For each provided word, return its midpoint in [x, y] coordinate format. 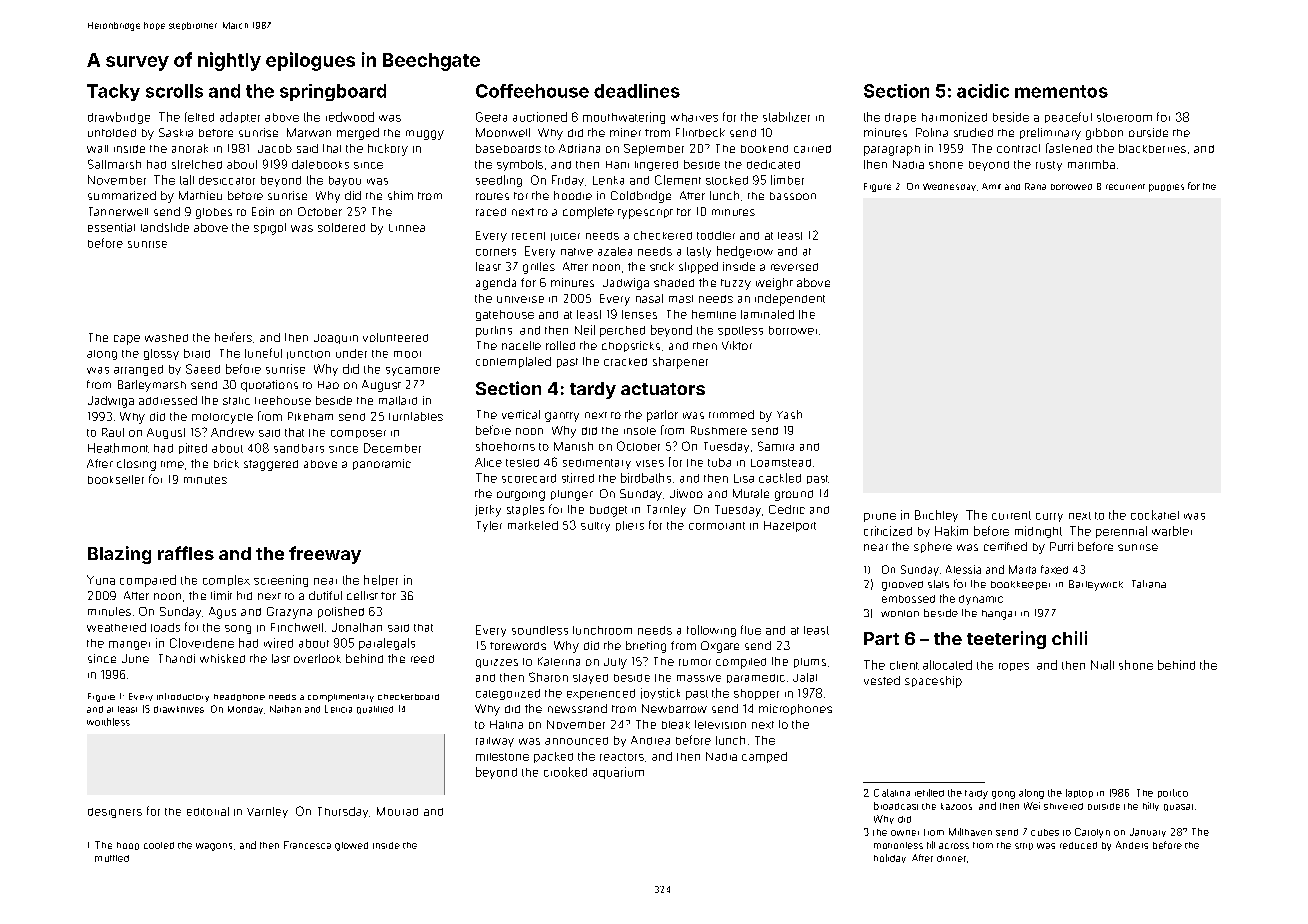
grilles [539, 268]
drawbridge [119, 118]
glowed [351, 846]
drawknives [179, 709]
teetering [1006, 640]
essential [111, 227]
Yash [789, 414]
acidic [983, 91]
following [711, 631]
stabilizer [786, 117]
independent [790, 300]
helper [381, 580]
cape [127, 340]
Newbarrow [674, 708]
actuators [663, 389]
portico [1173, 793]
